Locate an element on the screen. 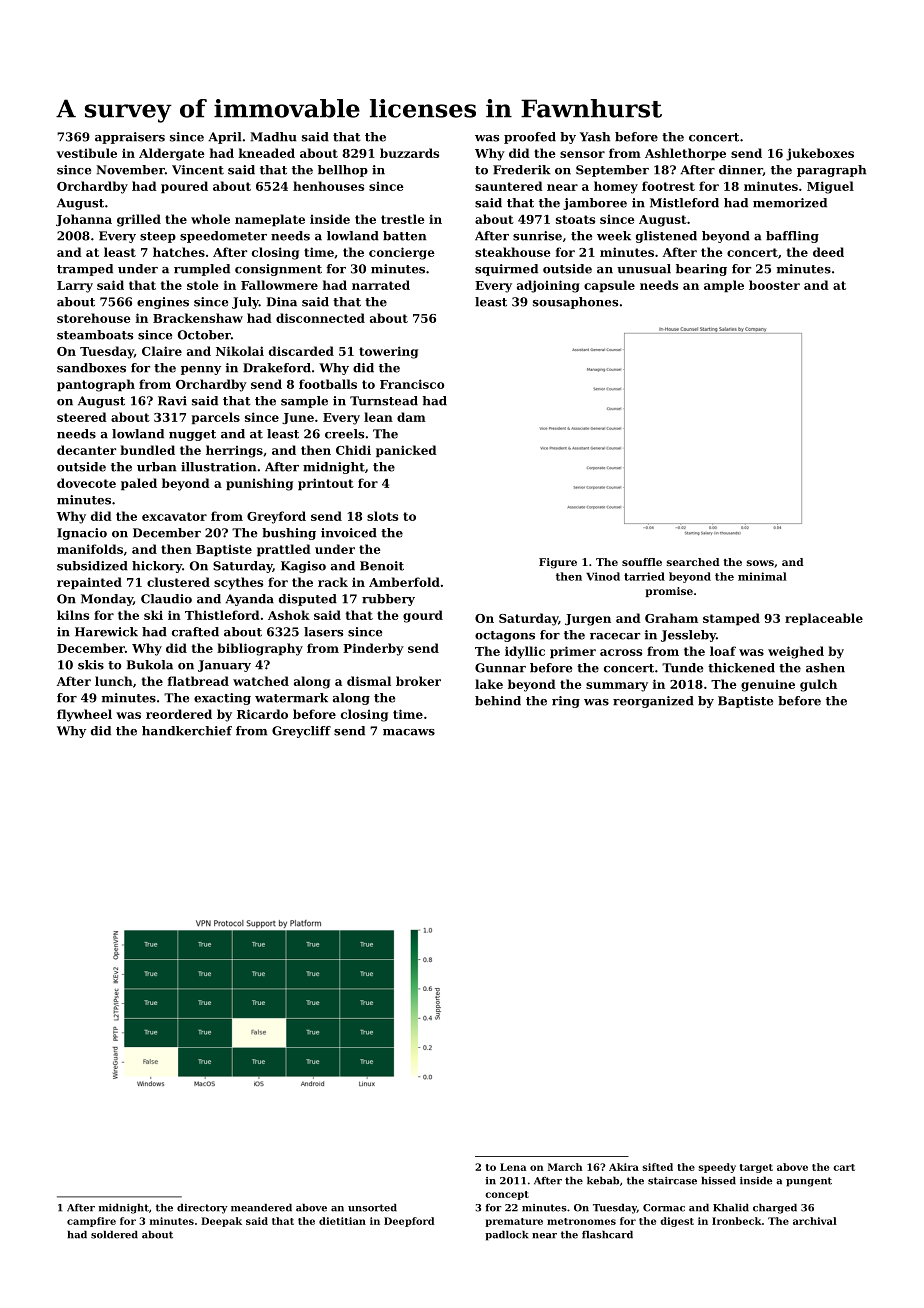 The height and width of the screenshot is (1308, 924). handkerchief is located at coordinates (187, 731).
